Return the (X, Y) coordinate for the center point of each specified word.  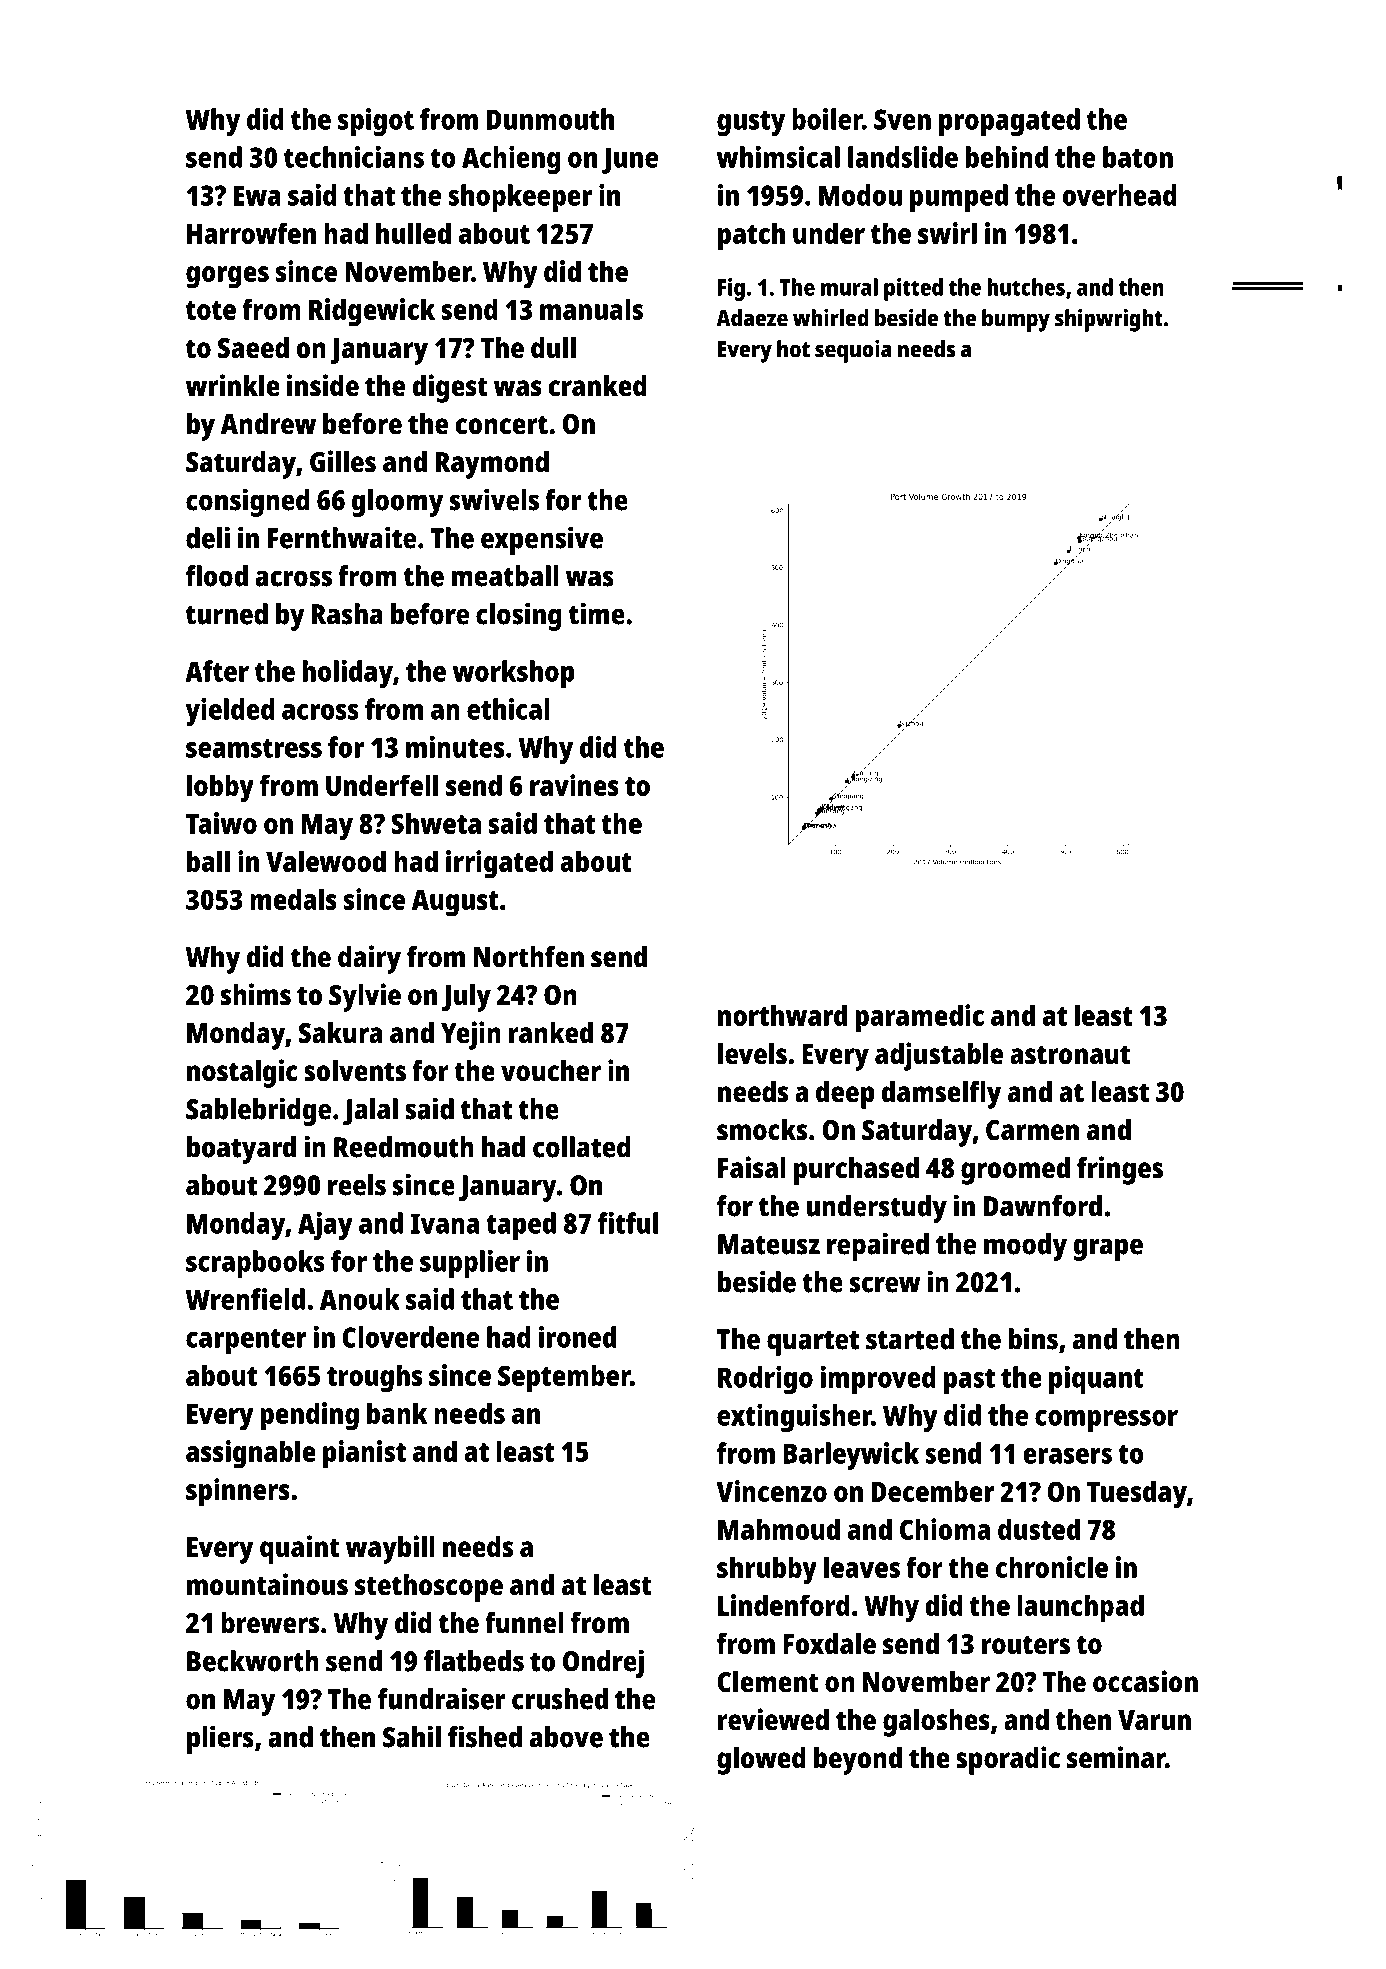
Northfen (529, 957)
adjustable (939, 1056)
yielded (230, 712)
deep (845, 1095)
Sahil (412, 1736)
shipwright (1109, 320)
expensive (542, 540)
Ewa (257, 195)
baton (1138, 157)
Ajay (325, 1226)
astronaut (1070, 1055)
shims (256, 994)
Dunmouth (550, 119)
